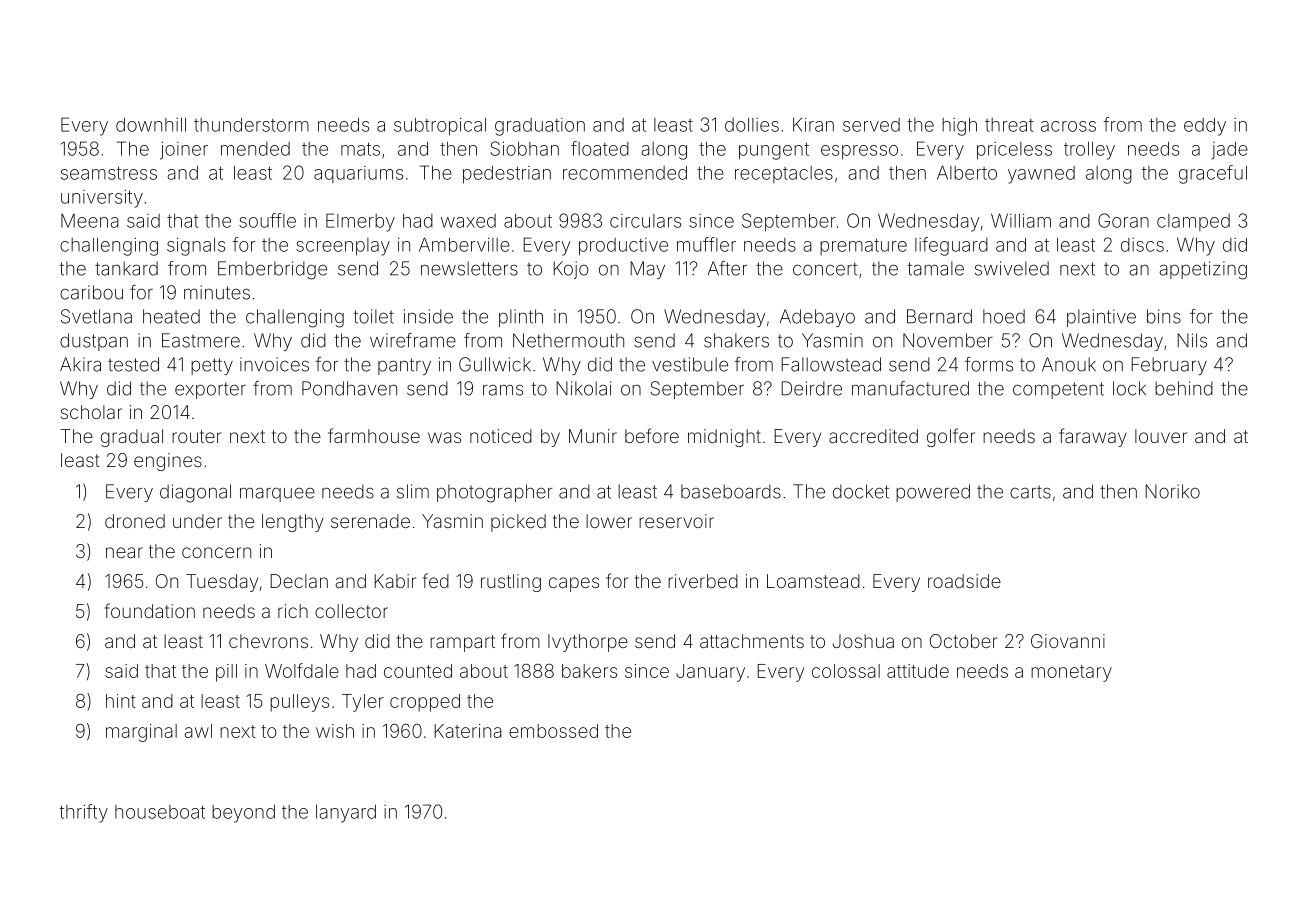  Describe the element at coordinates (201, 340) in the screenshot. I see `Eastmere` at that location.
